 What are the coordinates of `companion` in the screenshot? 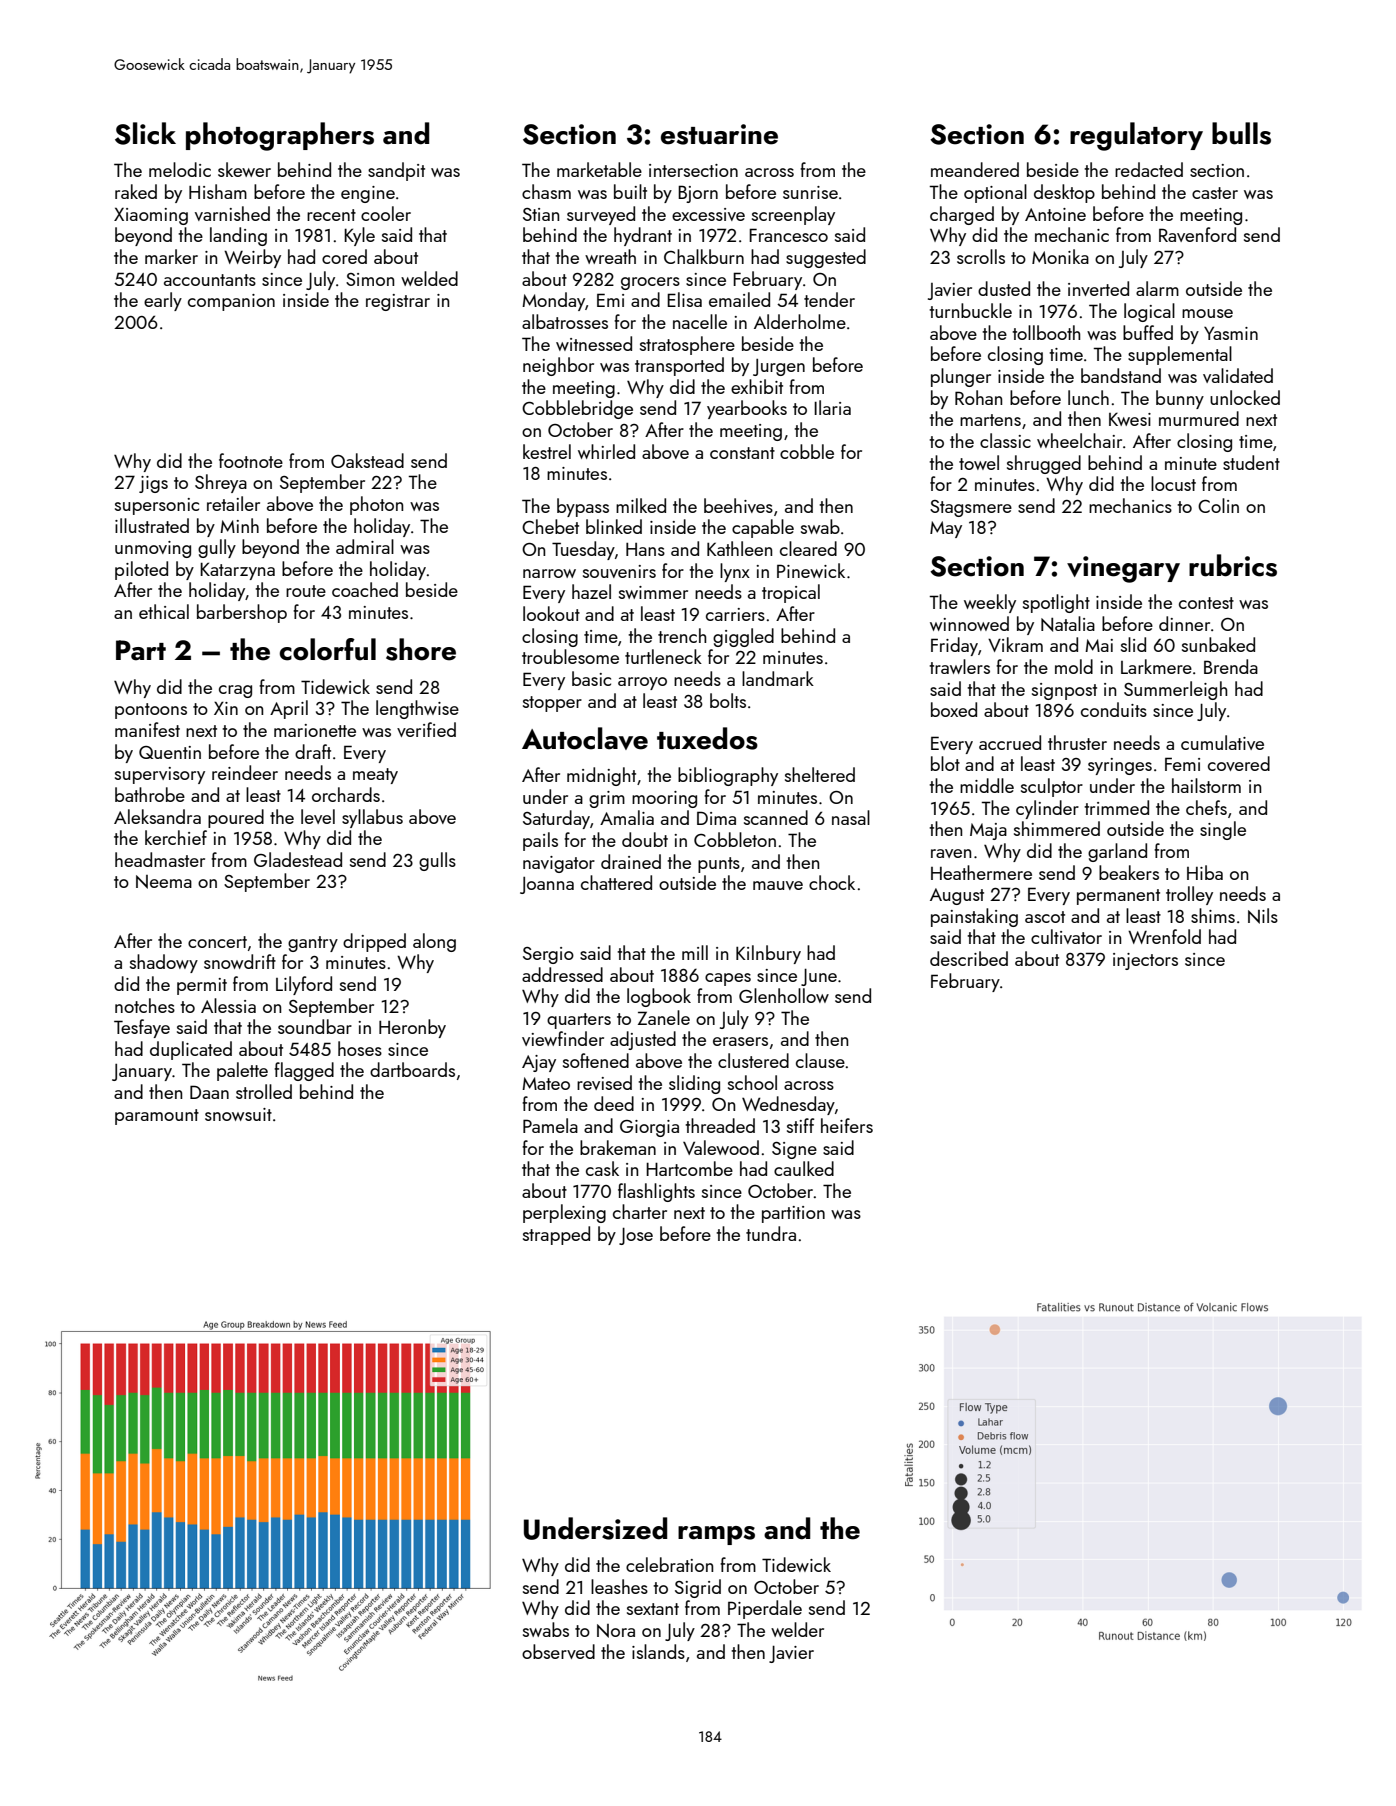 It's located at (231, 302).
